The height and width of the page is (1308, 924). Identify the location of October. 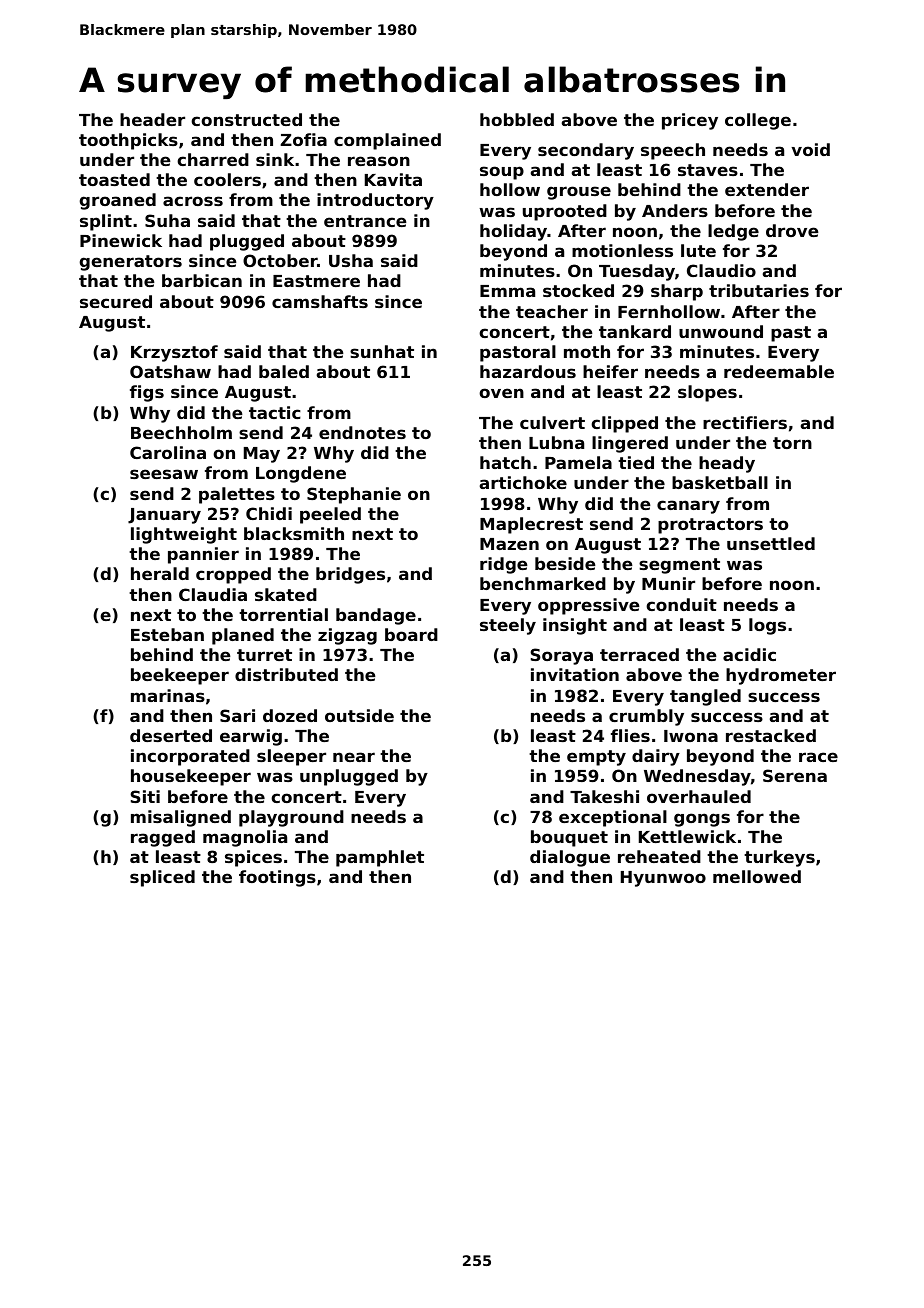
(280, 260).
